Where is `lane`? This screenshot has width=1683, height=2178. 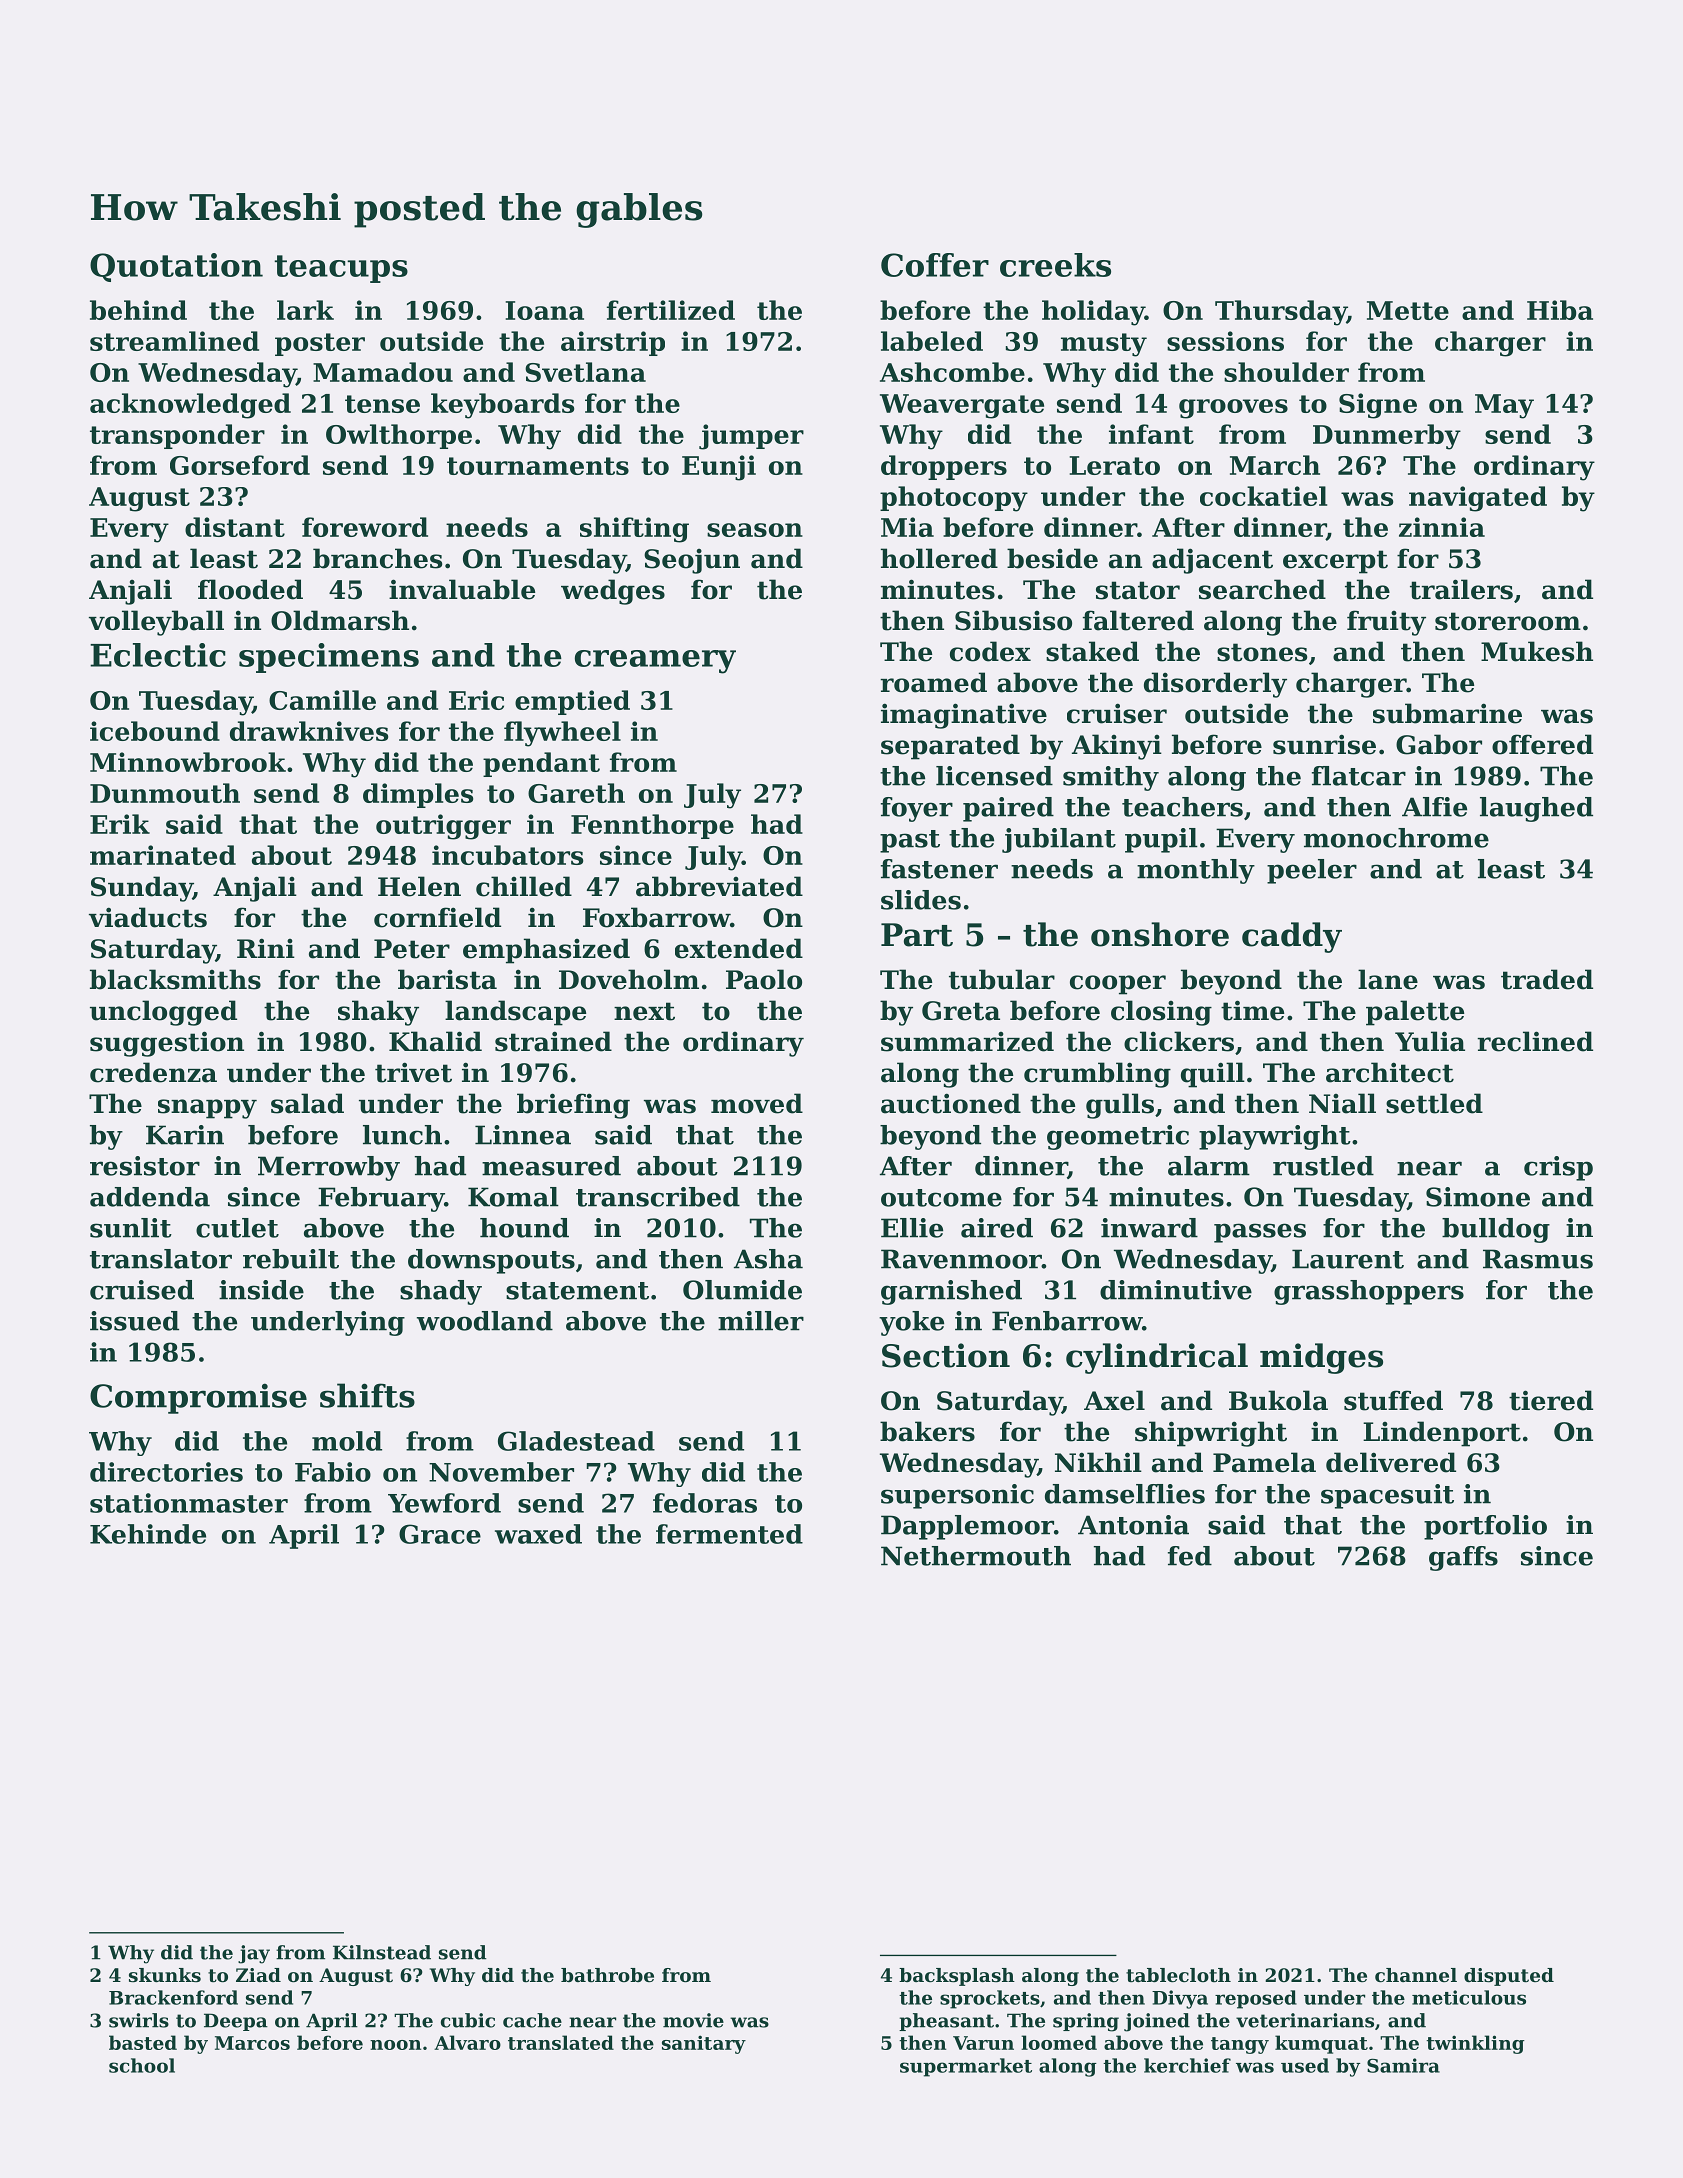
lane is located at coordinates (1388, 979).
